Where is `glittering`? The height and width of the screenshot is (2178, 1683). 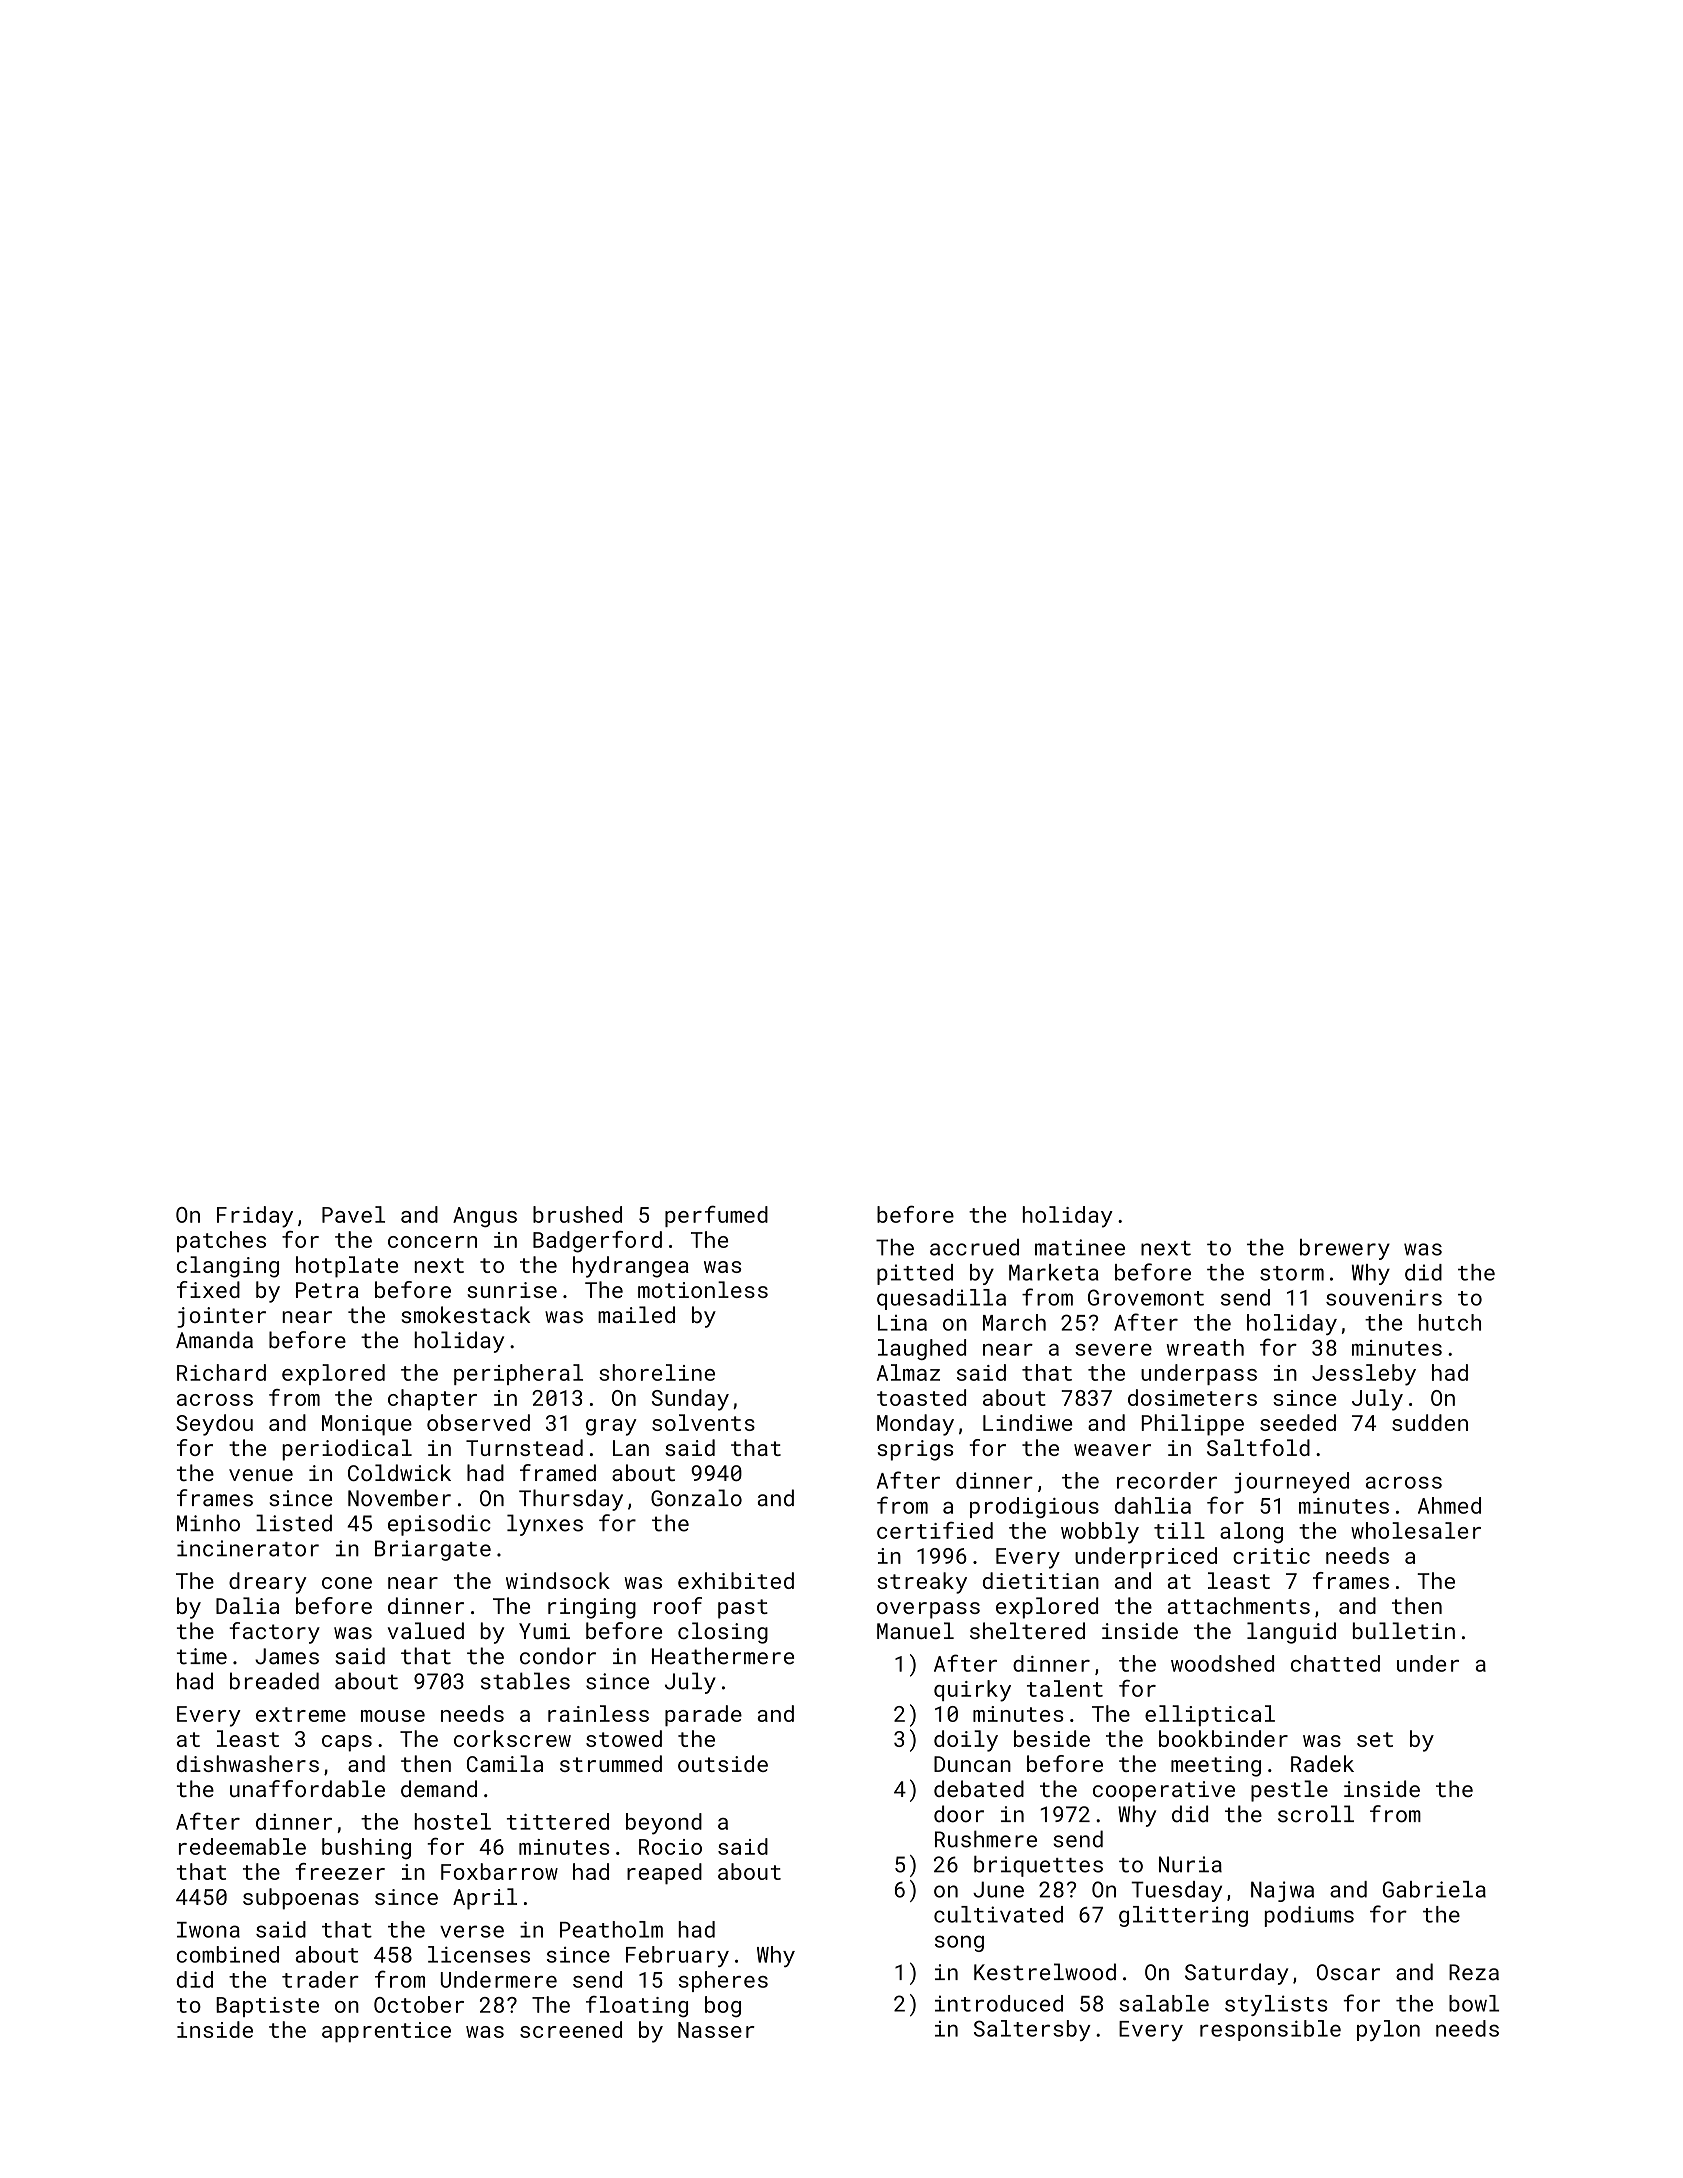
glittering is located at coordinates (1183, 1916).
